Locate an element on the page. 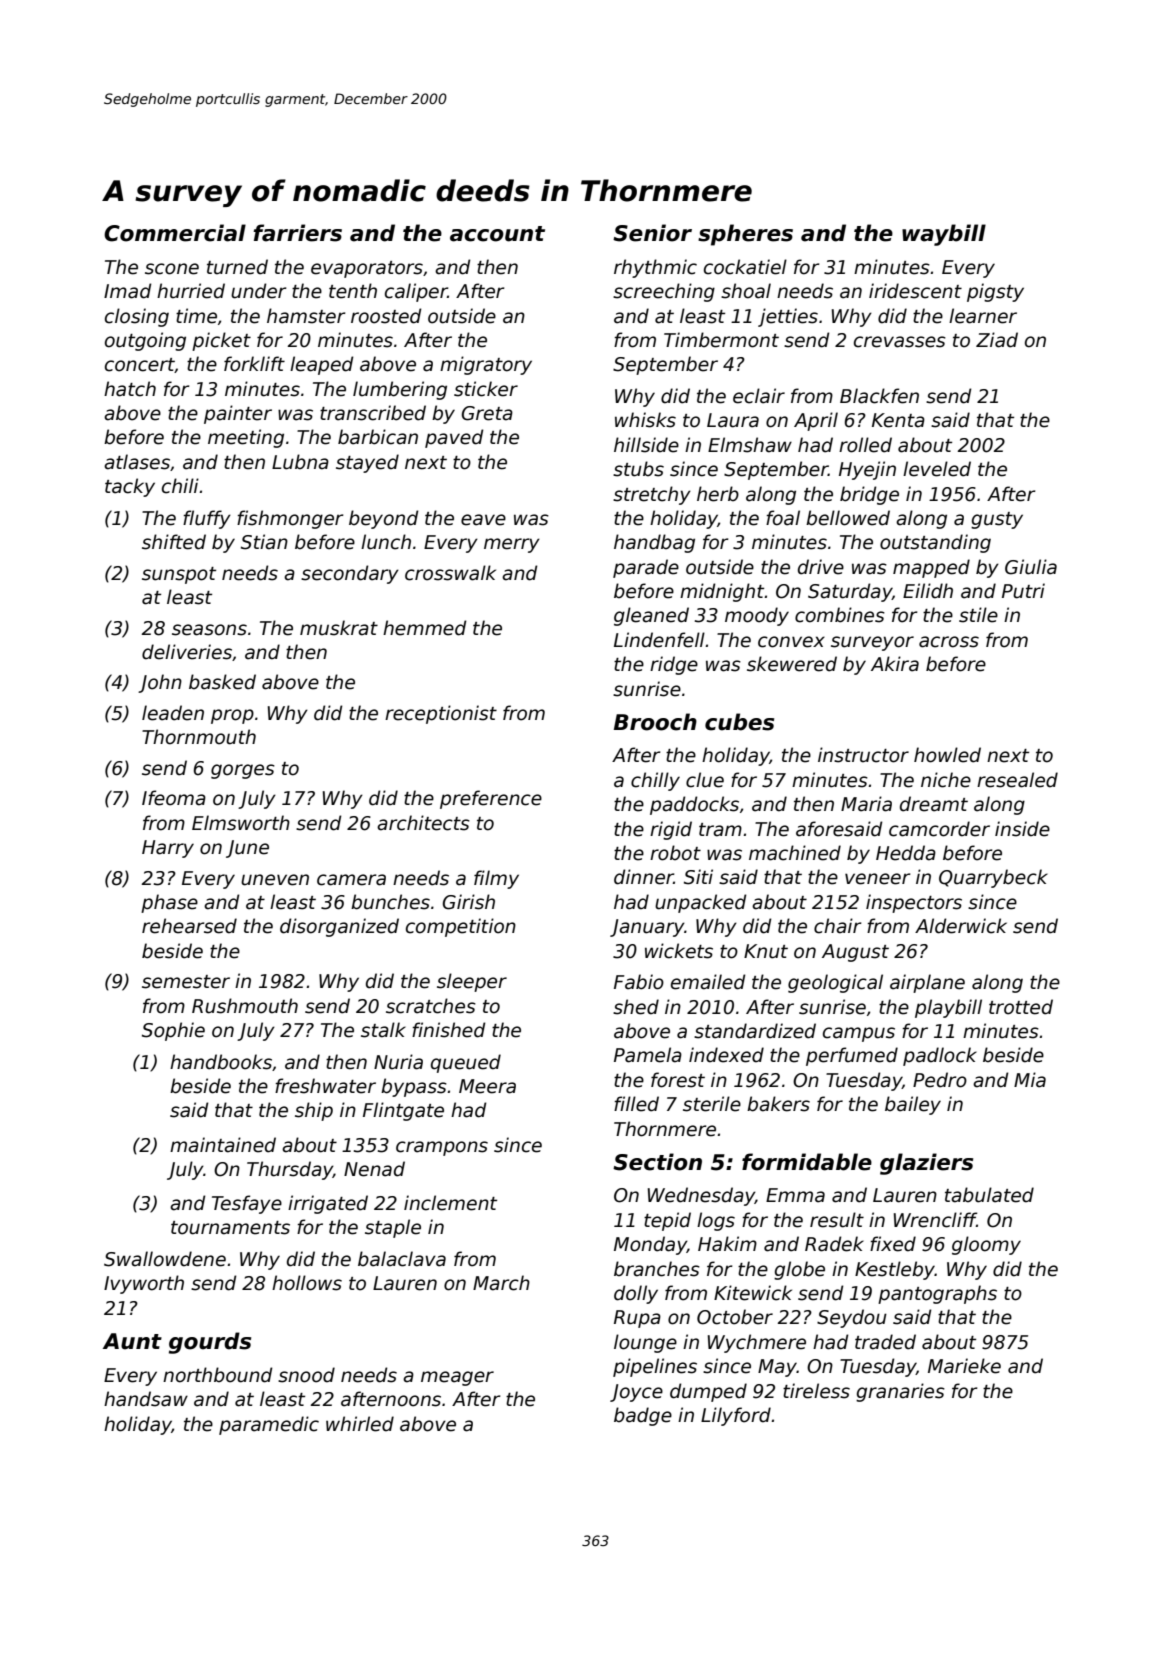  waybill is located at coordinates (944, 235).
